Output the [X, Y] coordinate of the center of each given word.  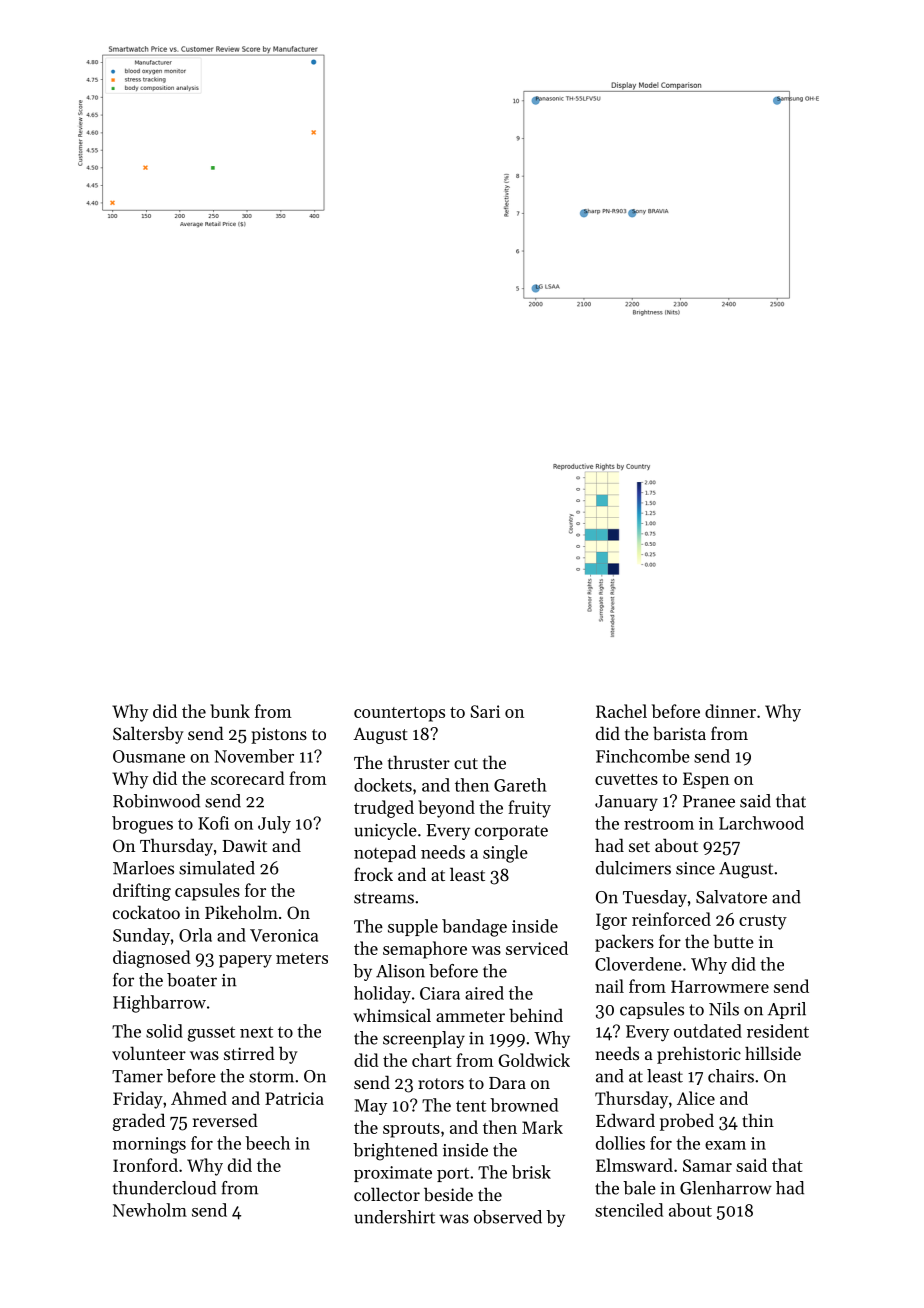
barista [679, 733]
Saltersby [148, 735]
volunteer [149, 1053]
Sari [485, 711]
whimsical [392, 1015]
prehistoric [699, 1055]
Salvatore [731, 897]
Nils [724, 1009]
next [256, 1032]
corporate [511, 832]
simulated [217, 868]
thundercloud [164, 1188]
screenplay [424, 1039]
